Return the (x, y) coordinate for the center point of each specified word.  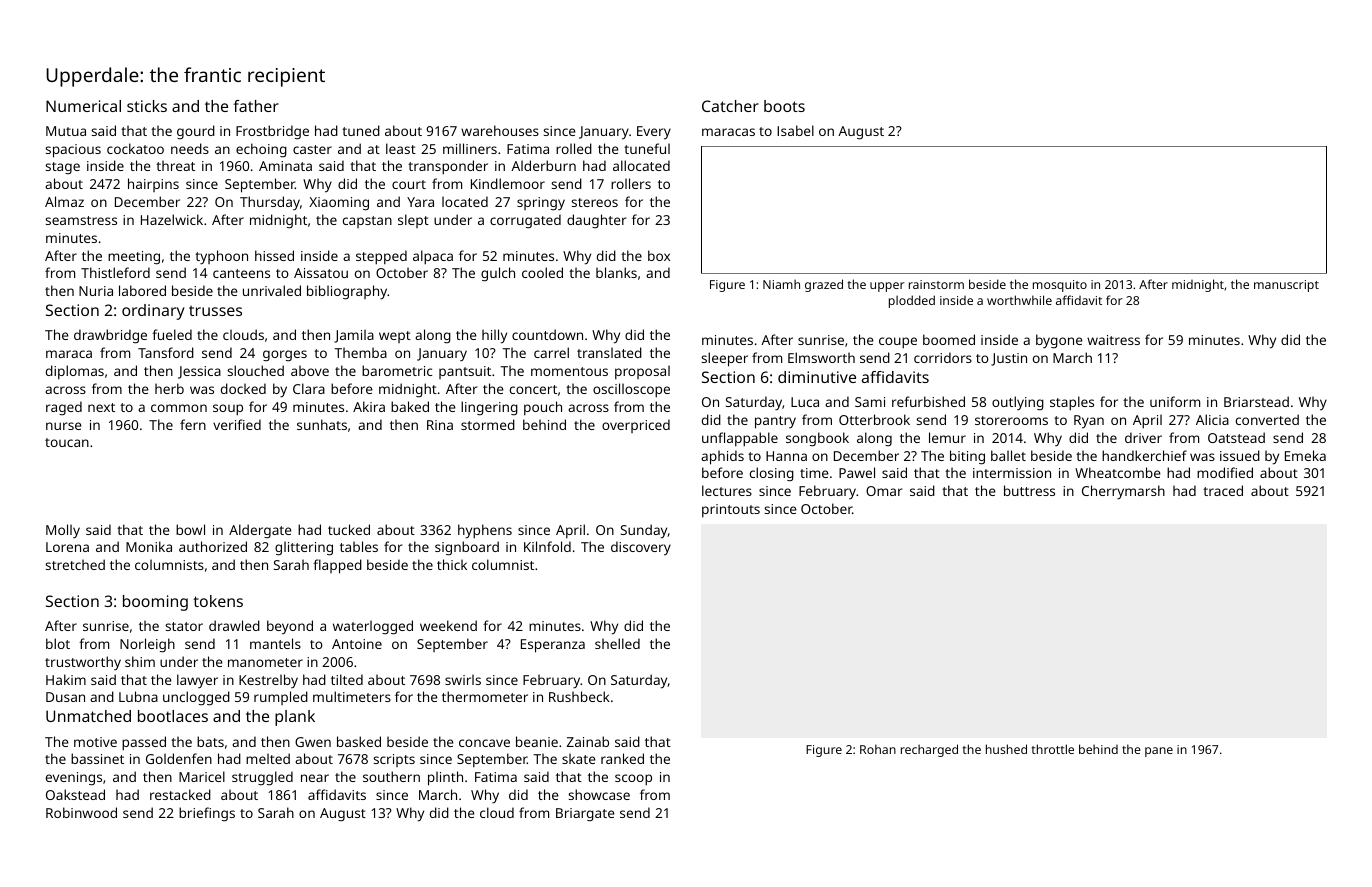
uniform (1175, 401)
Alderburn (543, 165)
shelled (617, 643)
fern (193, 424)
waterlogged (373, 627)
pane (1159, 752)
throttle (1053, 749)
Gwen (313, 742)
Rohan (878, 749)
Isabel (795, 130)
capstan (367, 222)
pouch (543, 408)
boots (784, 106)
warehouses (500, 130)
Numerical (83, 106)
